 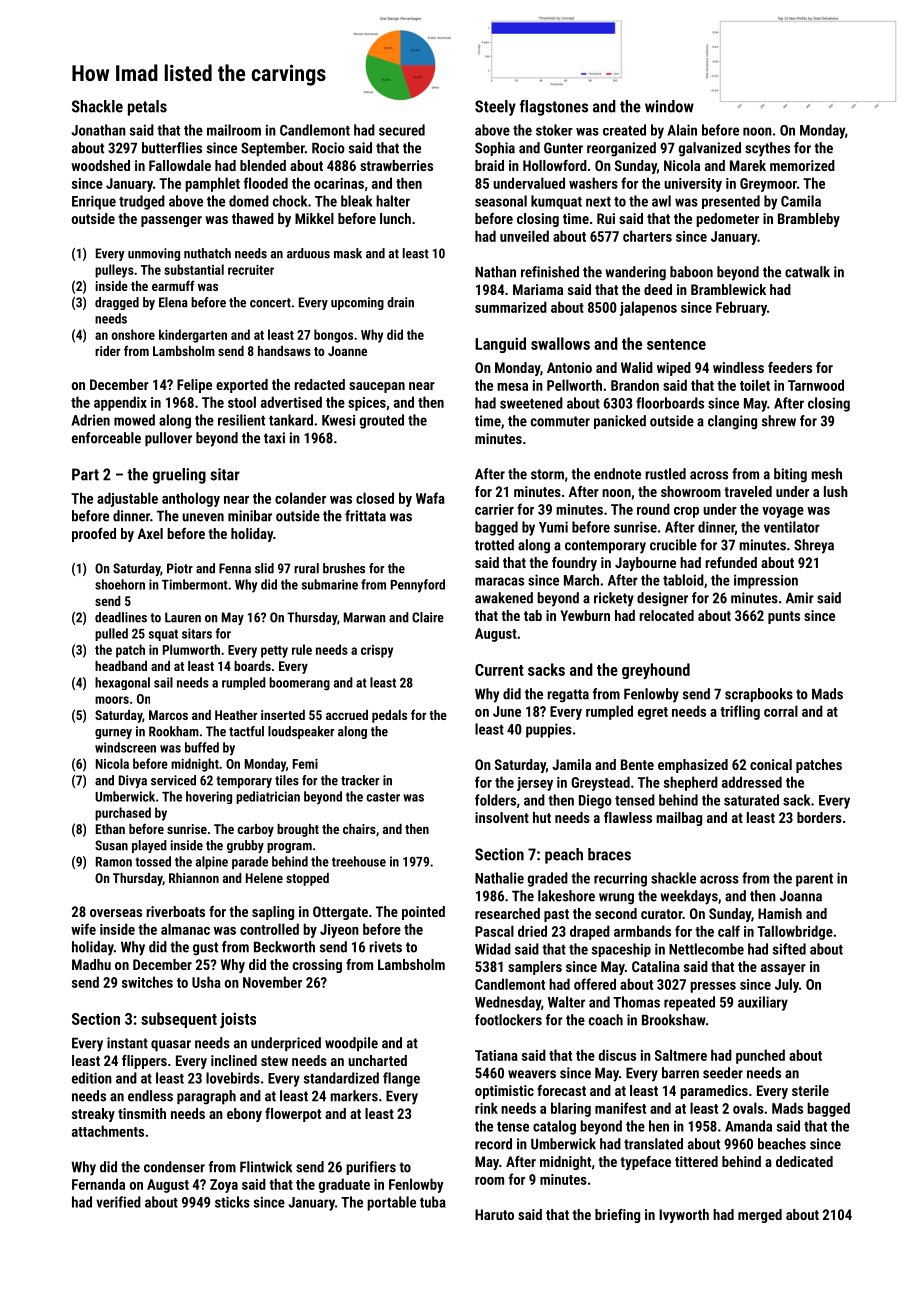 I want to click on petals, so click(x=147, y=108).
